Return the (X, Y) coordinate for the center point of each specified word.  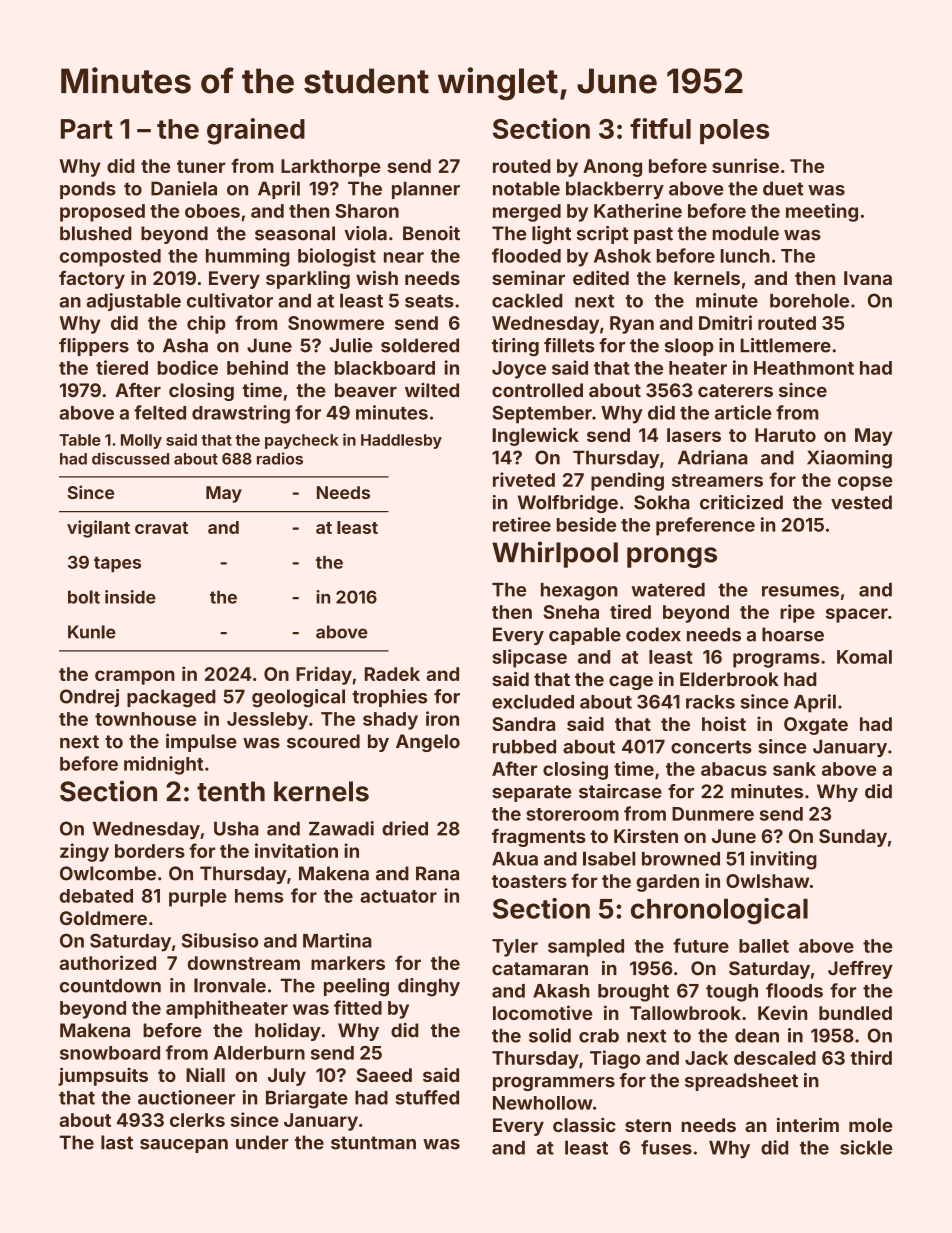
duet (783, 188)
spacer (857, 615)
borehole (809, 300)
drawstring (241, 414)
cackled (527, 300)
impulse (201, 743)
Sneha (571, 612)
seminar (528, 277)
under (262, 1142)
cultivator (230, 300)
